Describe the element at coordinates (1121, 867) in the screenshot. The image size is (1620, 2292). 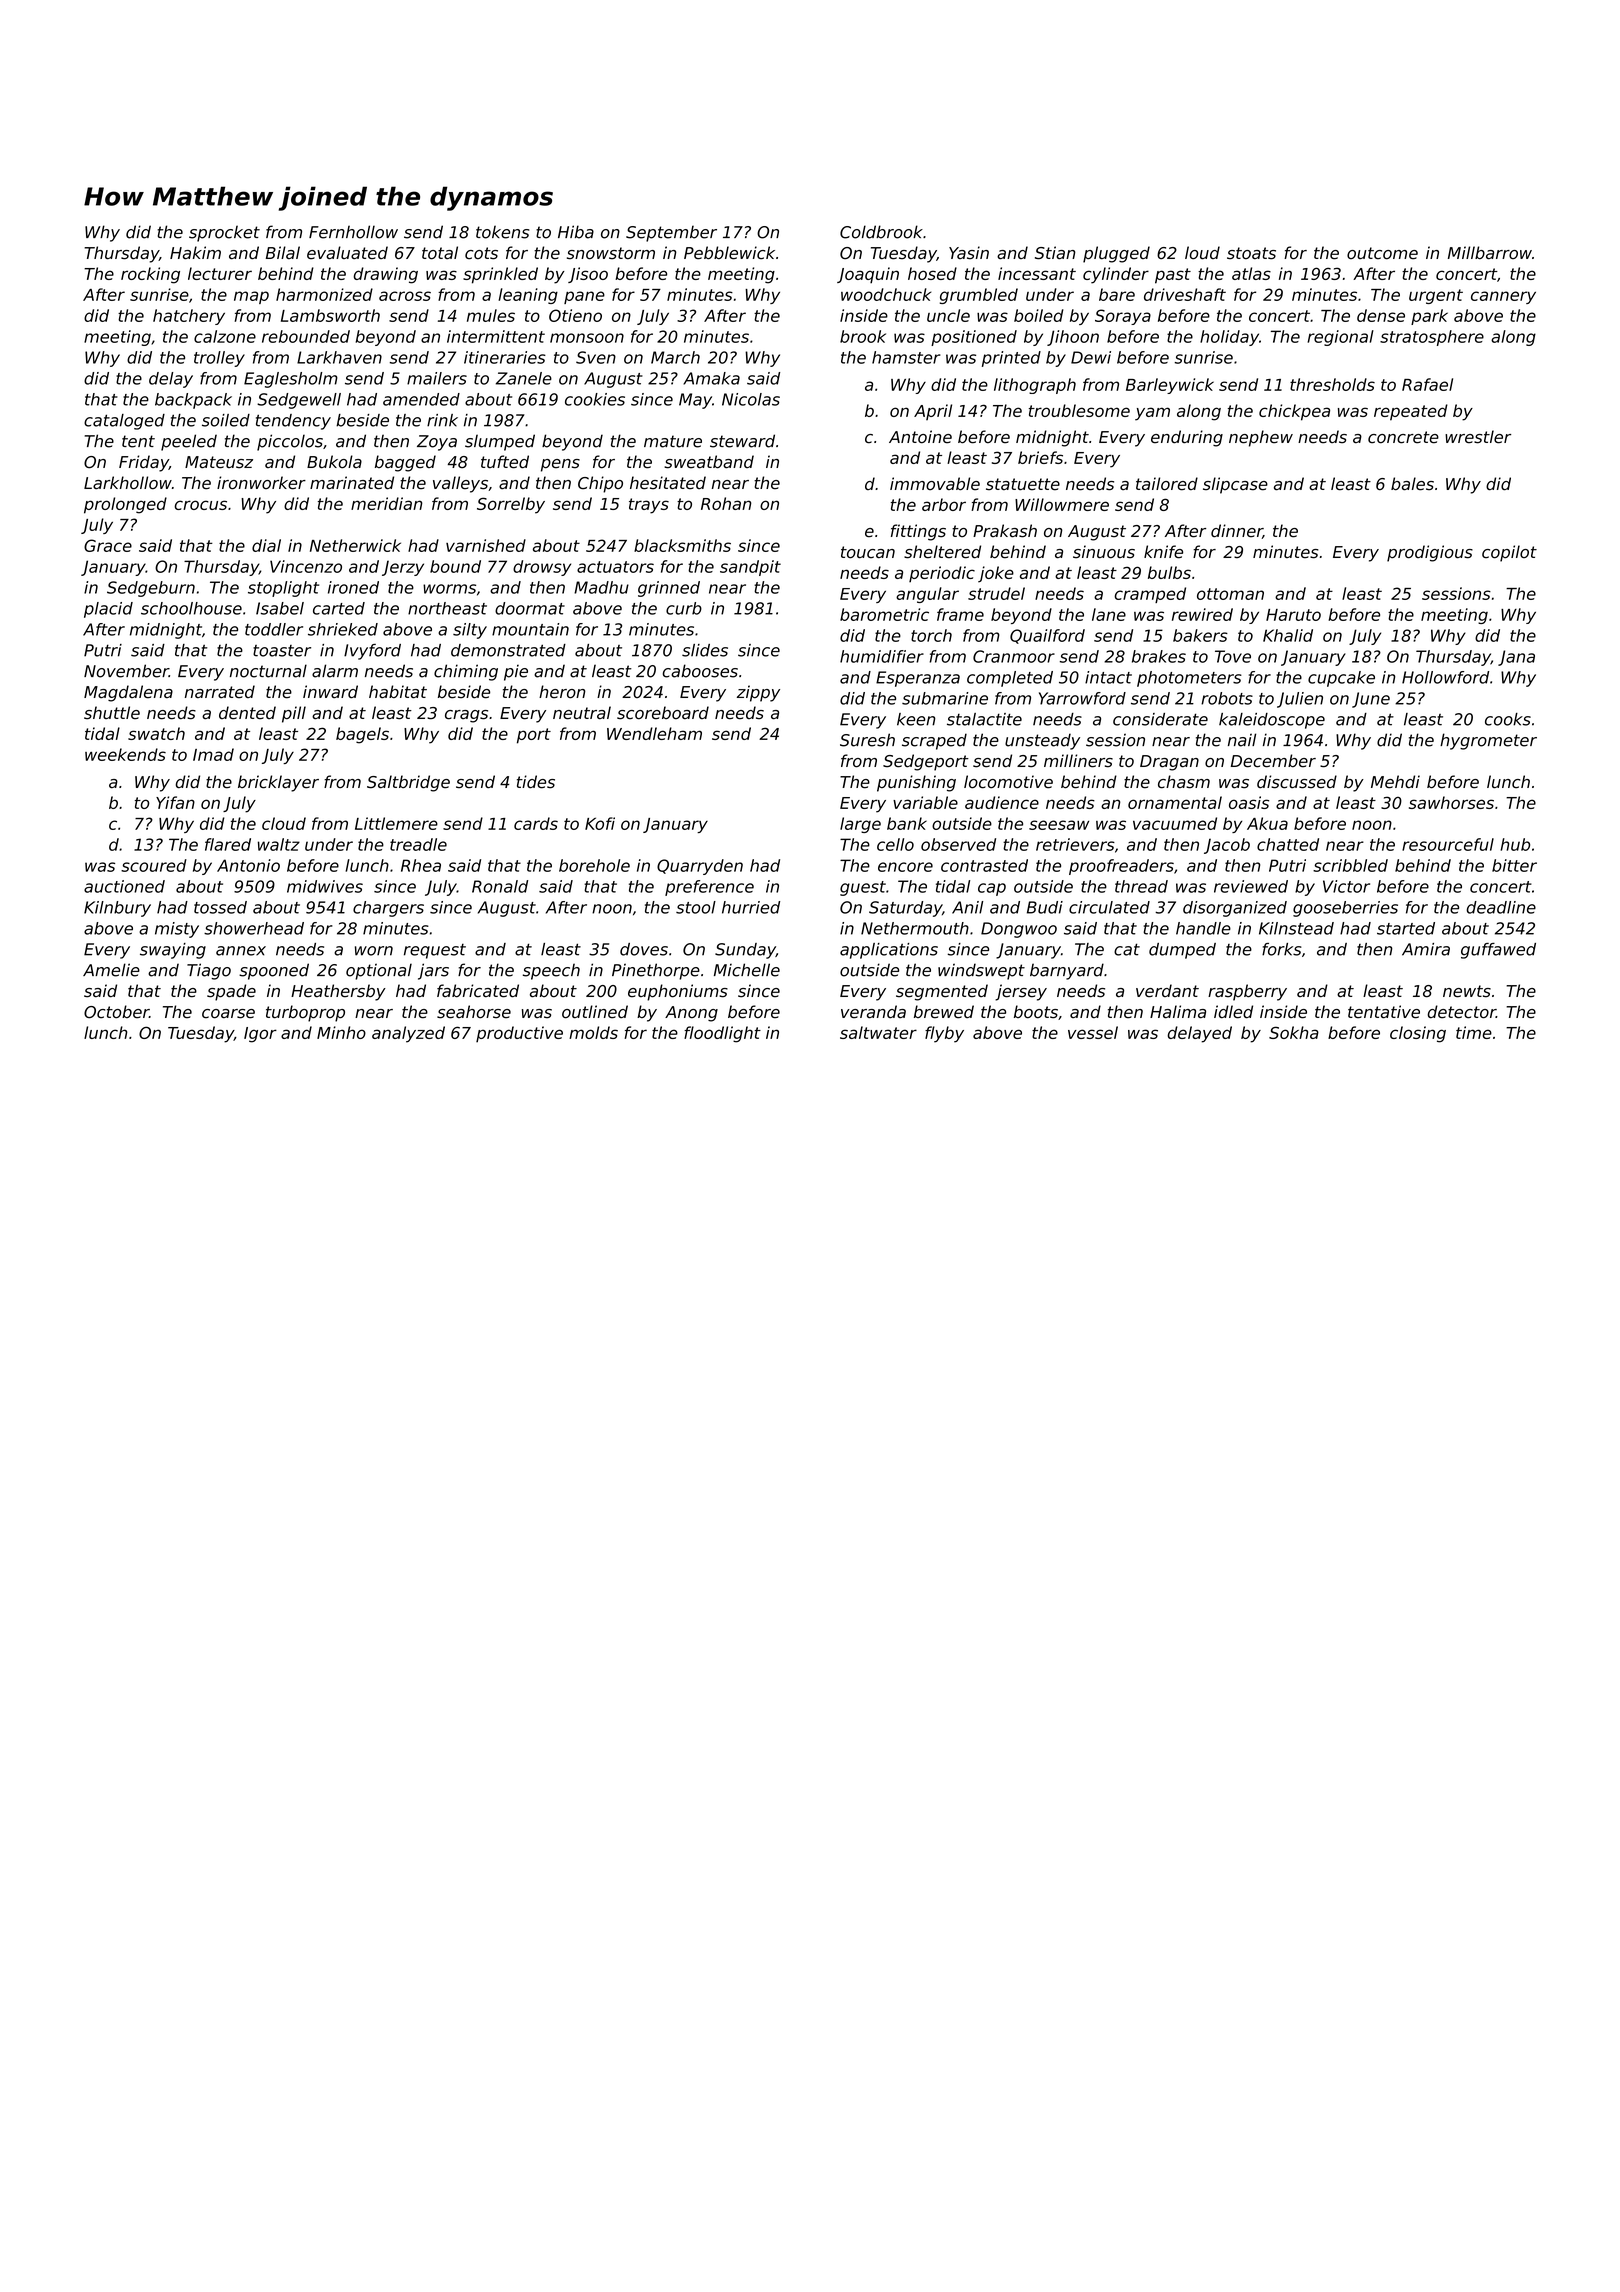
I see `proofreaders` at that location.
